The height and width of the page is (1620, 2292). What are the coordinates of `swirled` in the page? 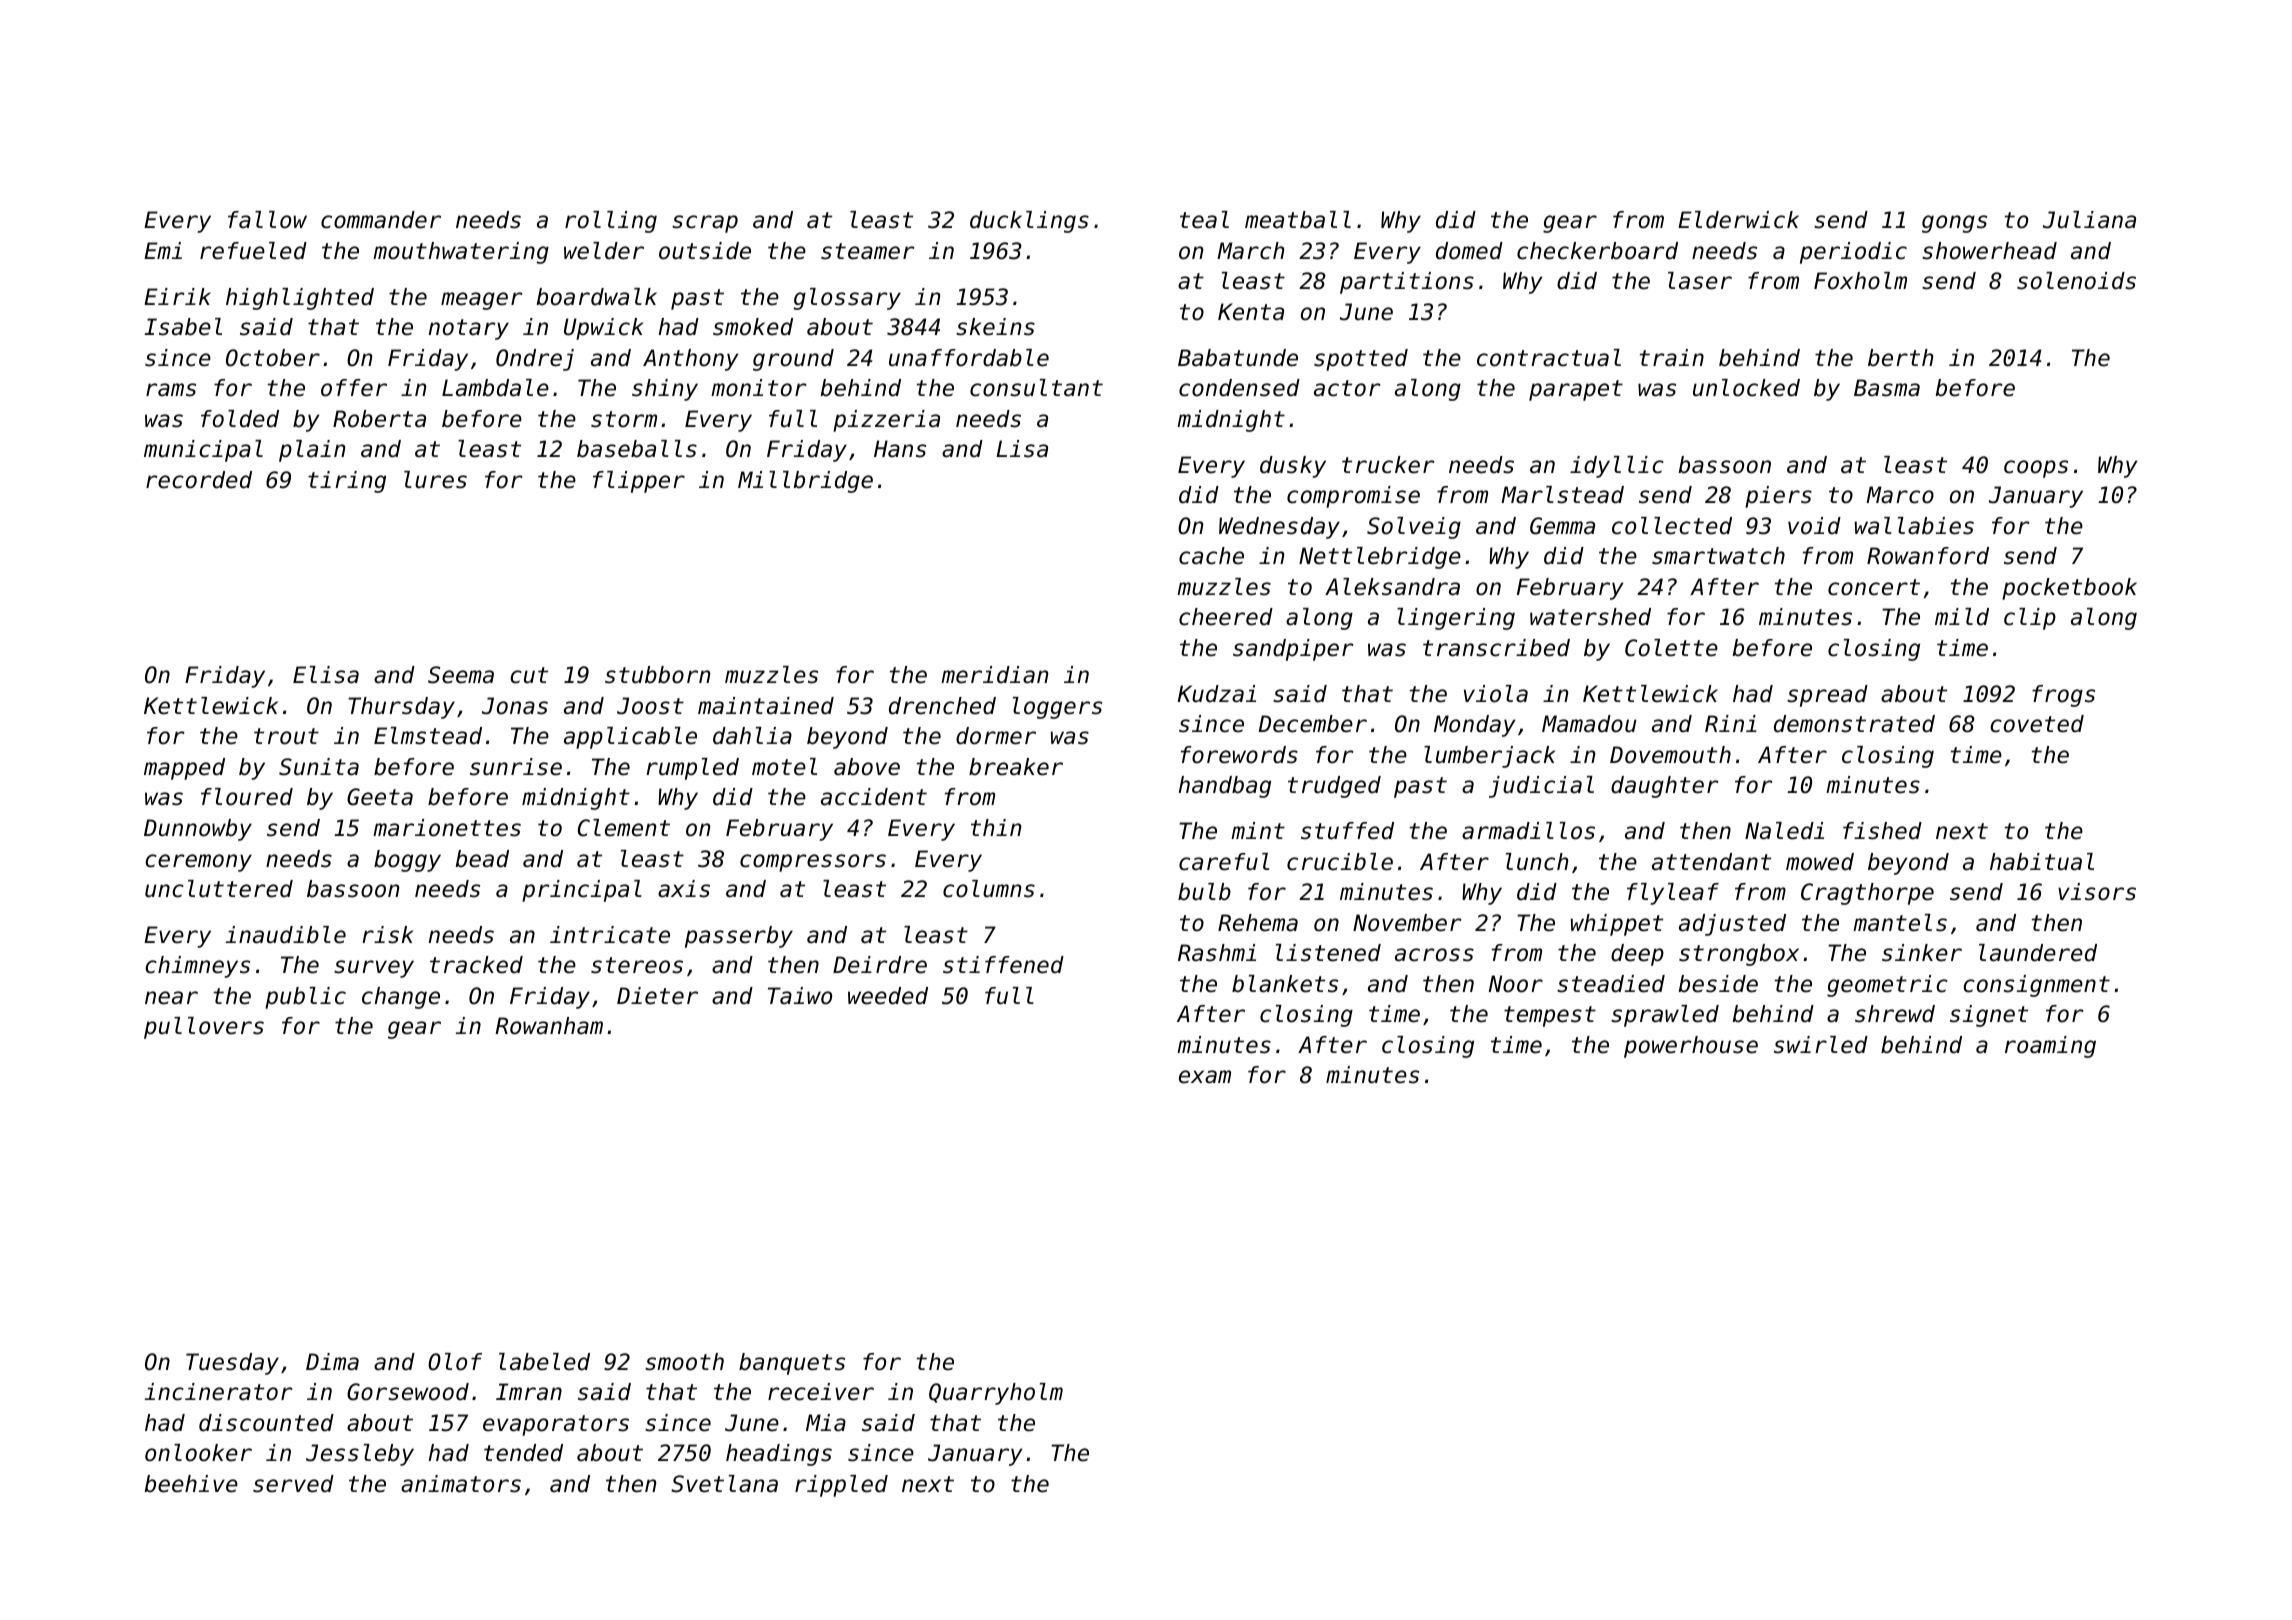 It's located at (1821, 1045).
